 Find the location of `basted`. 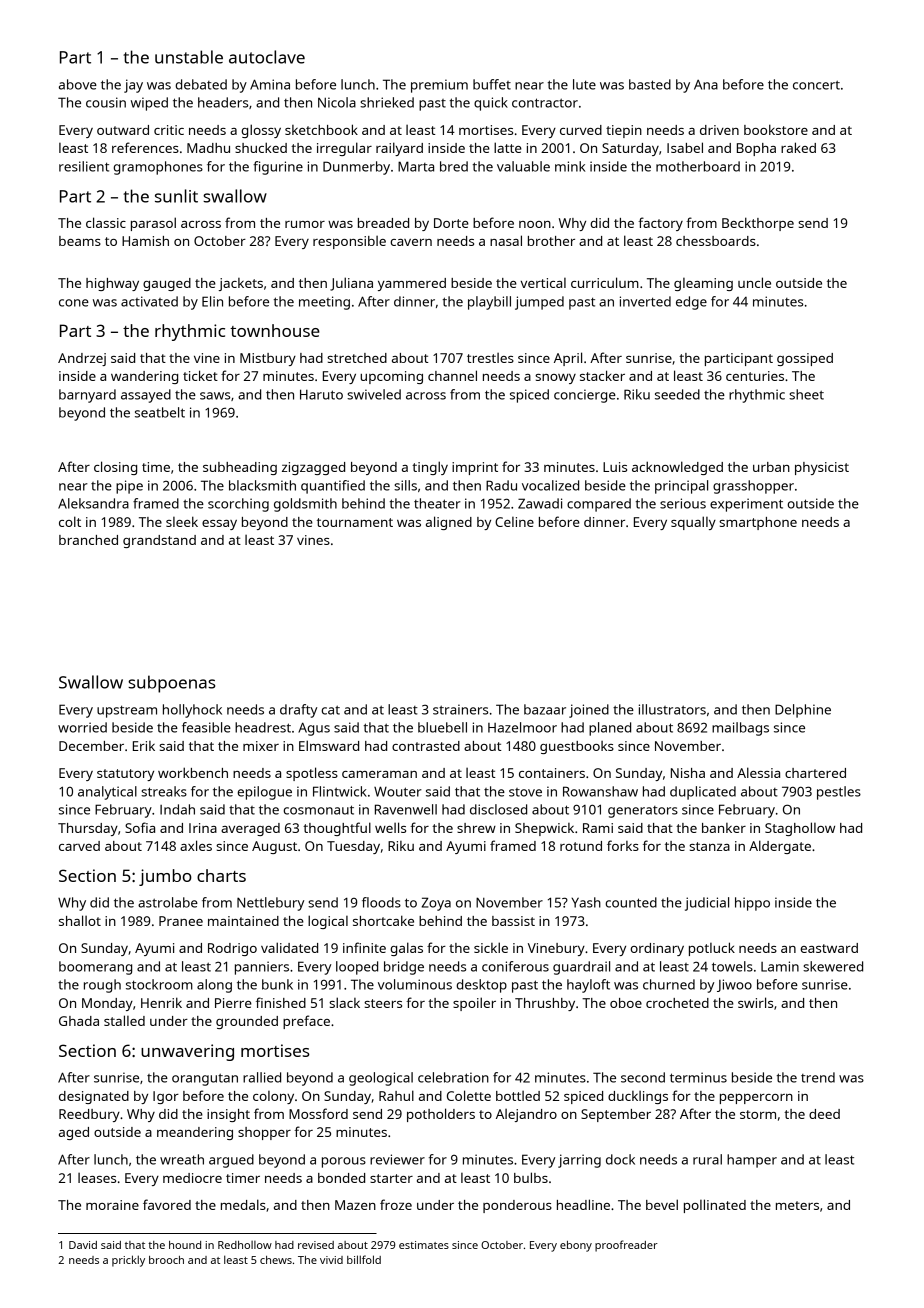

basted is located at coordinates (650, 84).
